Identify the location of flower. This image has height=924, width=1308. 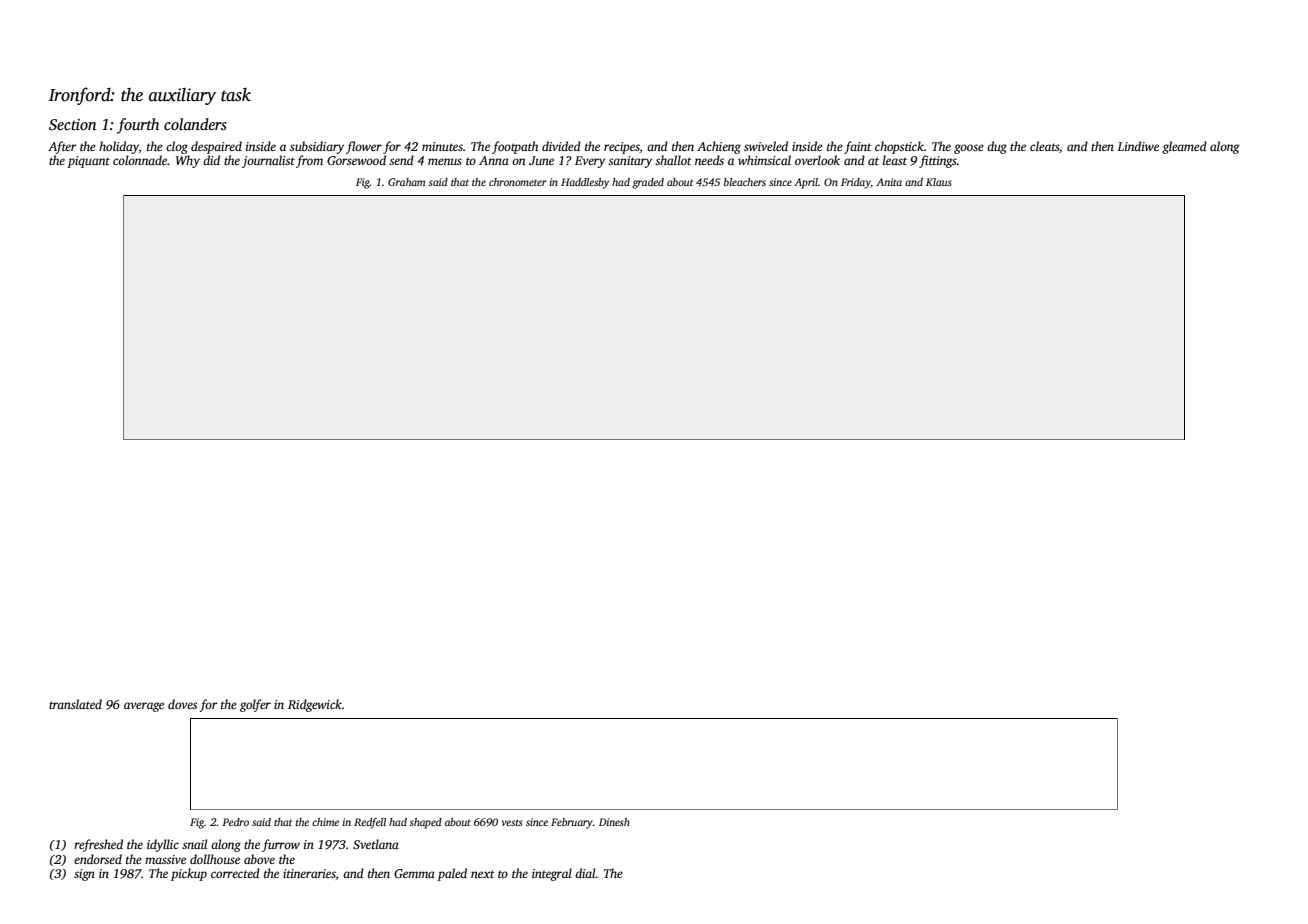
(364, 147).
